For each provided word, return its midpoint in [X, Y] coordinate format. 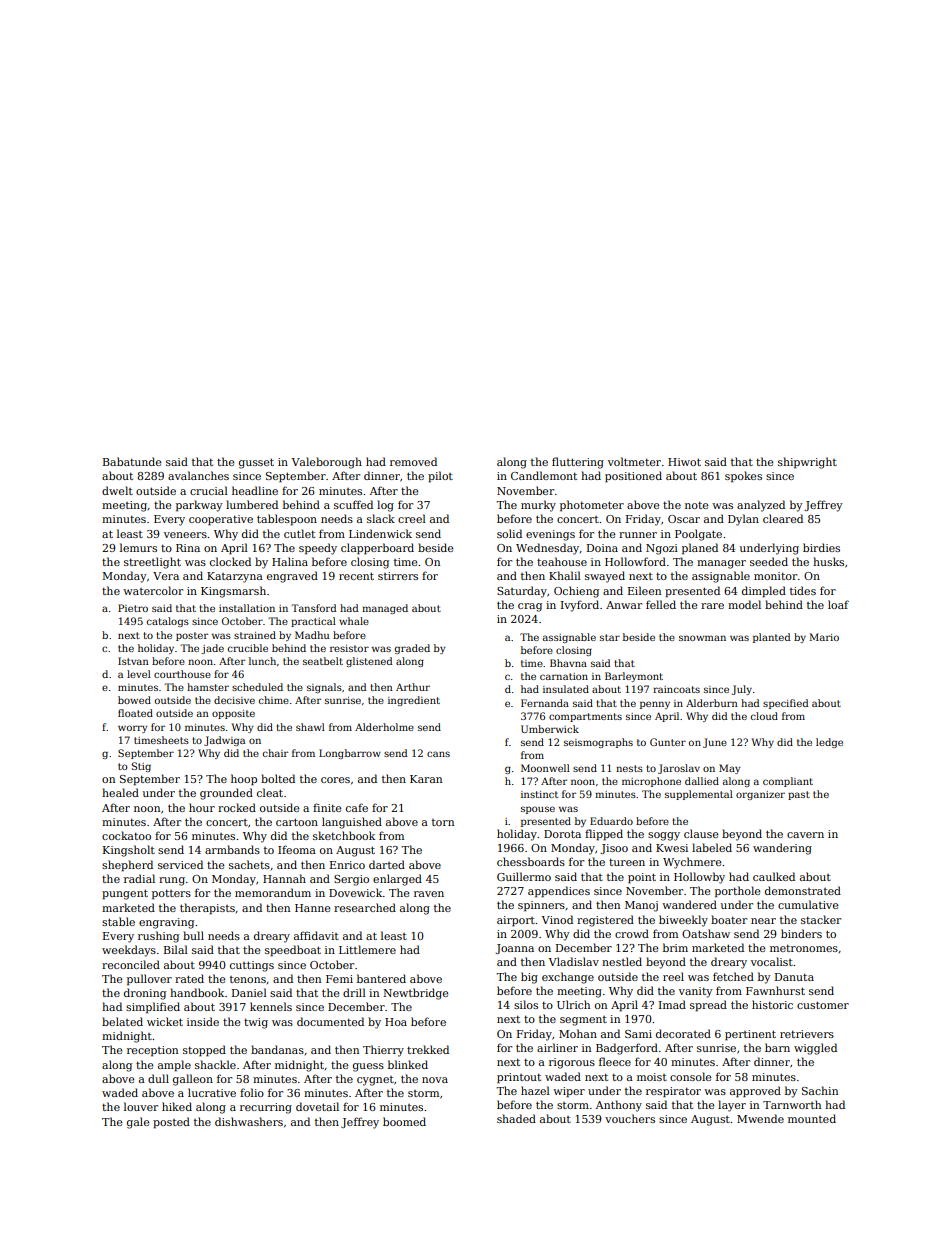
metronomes [804, 948]
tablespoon [287, 520]
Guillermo [524, 876]
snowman [702, 638]
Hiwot [684, 462]
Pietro [133, 608]
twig [256, 1023]
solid [509, 533]
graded [412, 649]
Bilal [176, 949]
